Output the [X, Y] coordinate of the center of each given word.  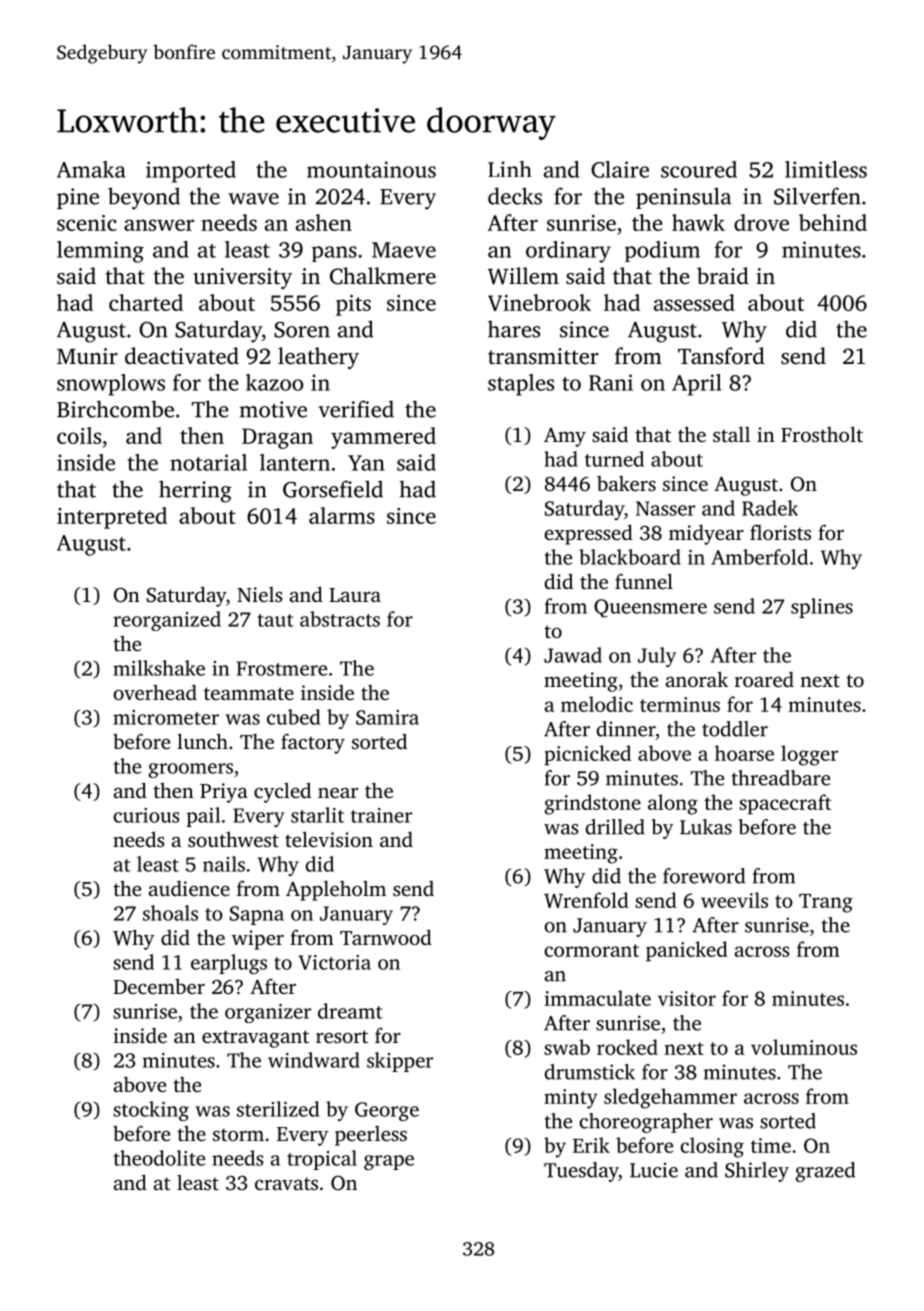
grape [389, 1162]
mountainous [371, 169]
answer [159, 225]
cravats [286, 1183]
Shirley [757, 1172]
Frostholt [822, 434]
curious [146, 815]
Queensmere [650, 608]
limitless [826, 169]
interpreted [112, 518]
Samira [387, 717]
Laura [355, 595]
